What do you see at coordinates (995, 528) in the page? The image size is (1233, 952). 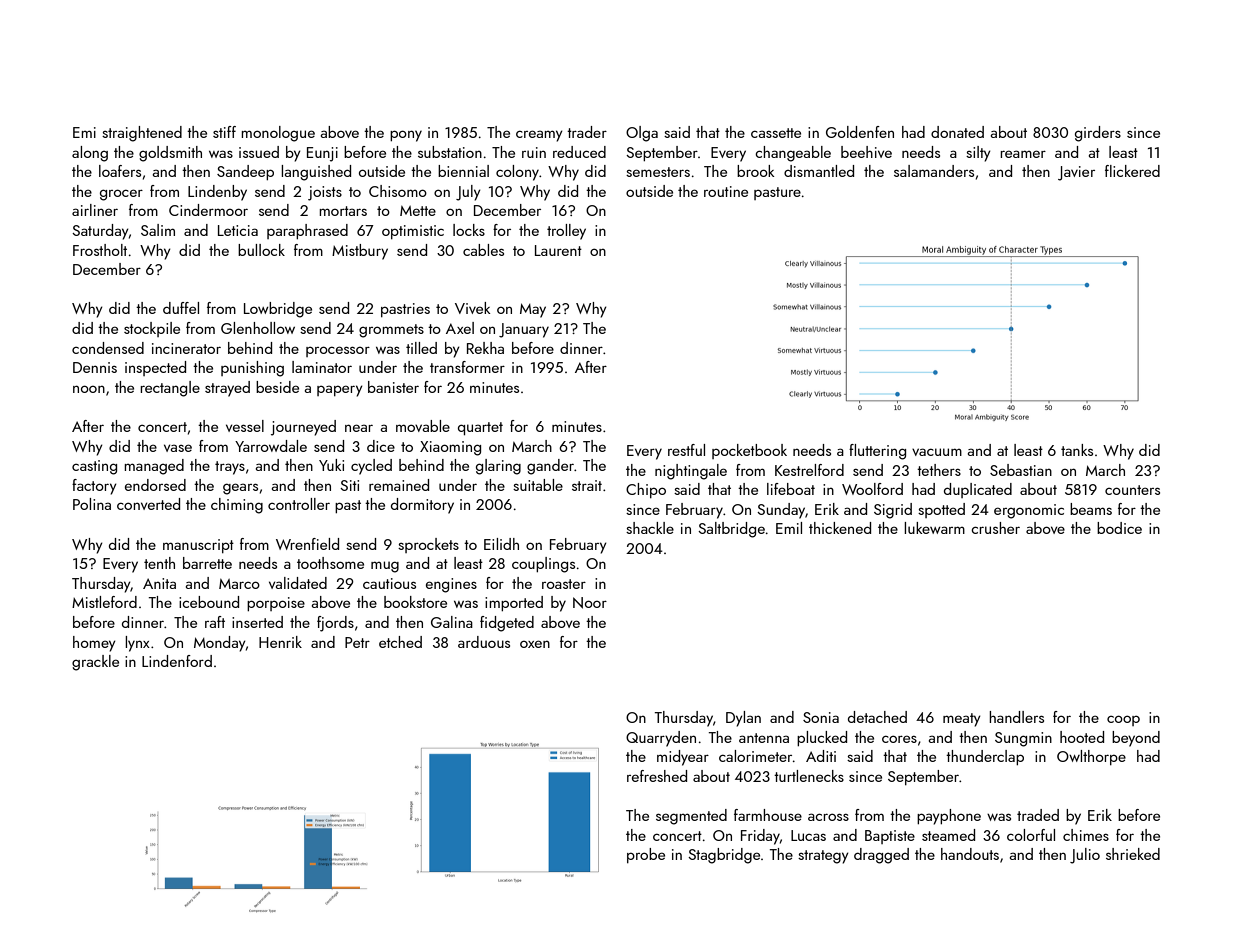 I see `crusher` at bounding box center [995, 528].
